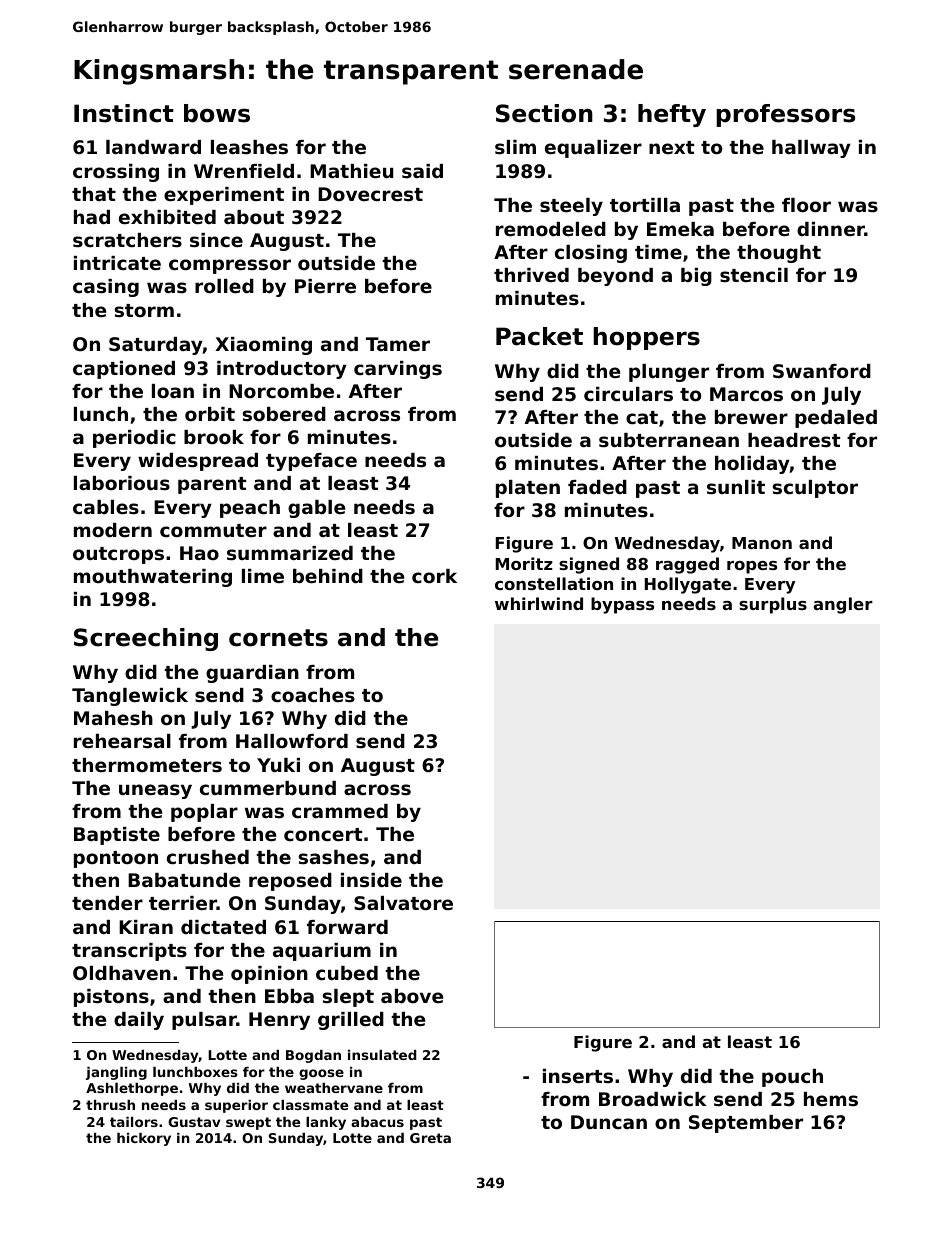  What do you see at coordinates (544, 113) in the screenshot?
I see `Section` at bounding box center [544, 113].
